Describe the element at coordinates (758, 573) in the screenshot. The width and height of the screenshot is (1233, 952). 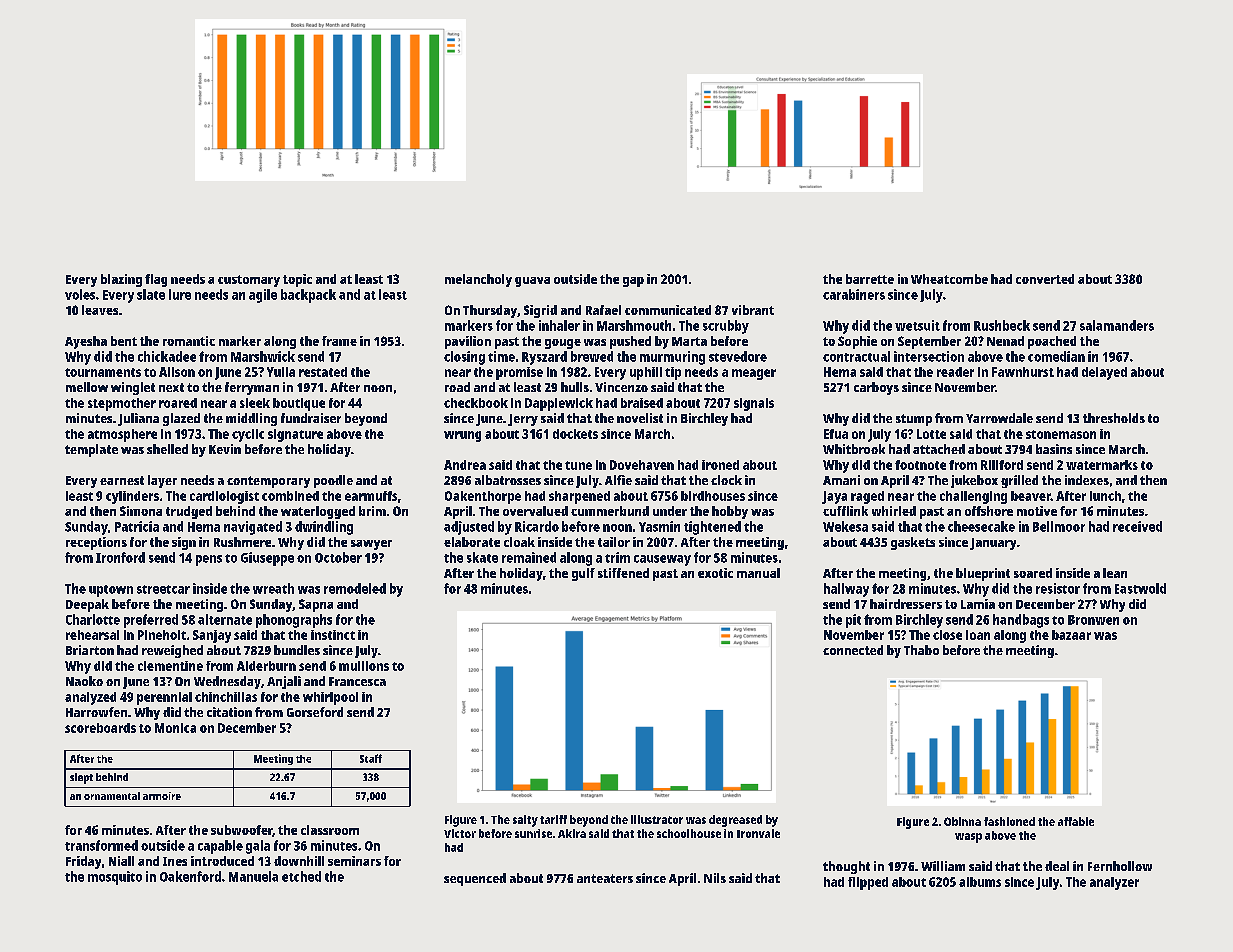
I see `manual` at that location.
